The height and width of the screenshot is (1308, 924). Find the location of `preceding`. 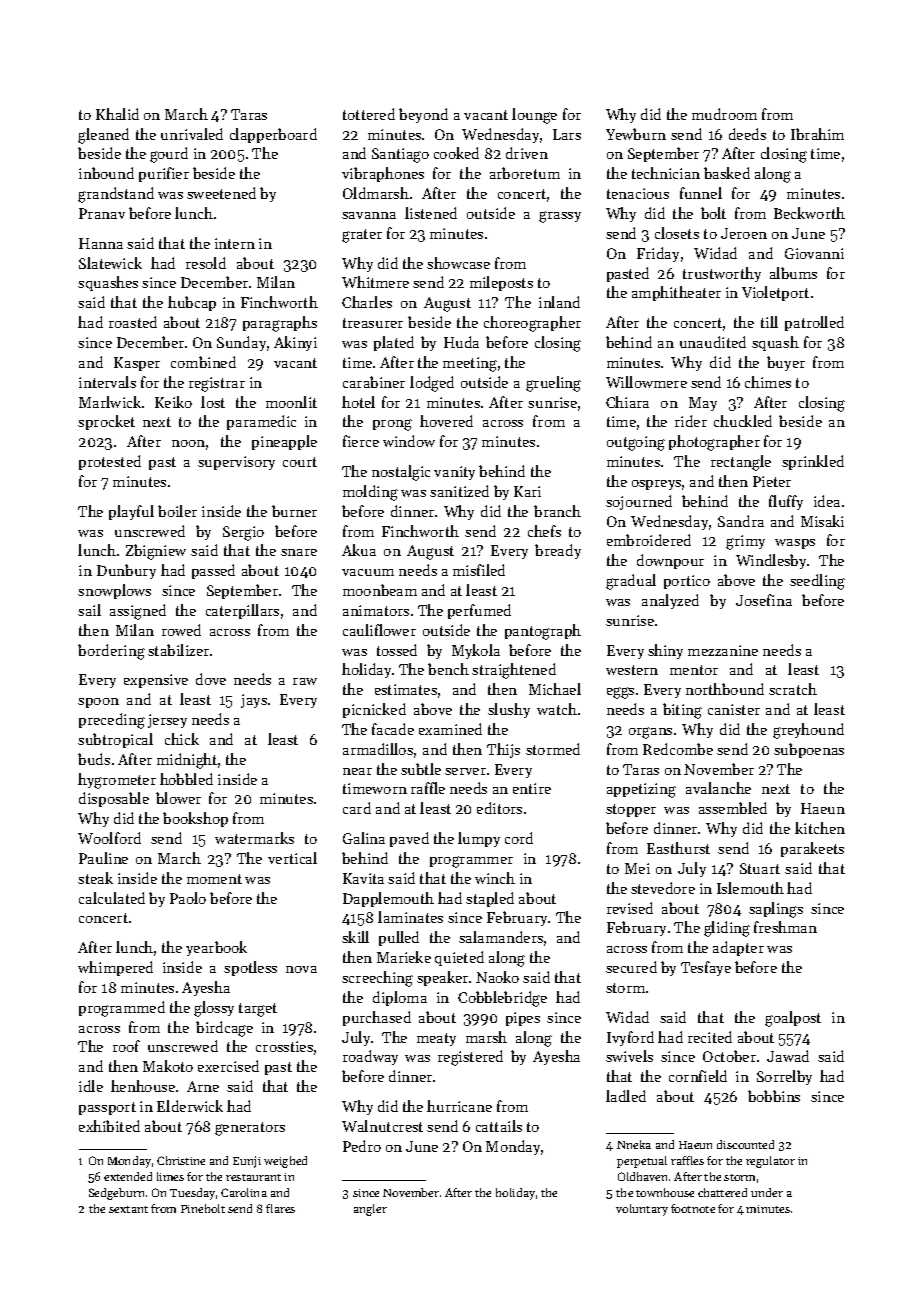

preceding is located at coordinates (112, 721).
